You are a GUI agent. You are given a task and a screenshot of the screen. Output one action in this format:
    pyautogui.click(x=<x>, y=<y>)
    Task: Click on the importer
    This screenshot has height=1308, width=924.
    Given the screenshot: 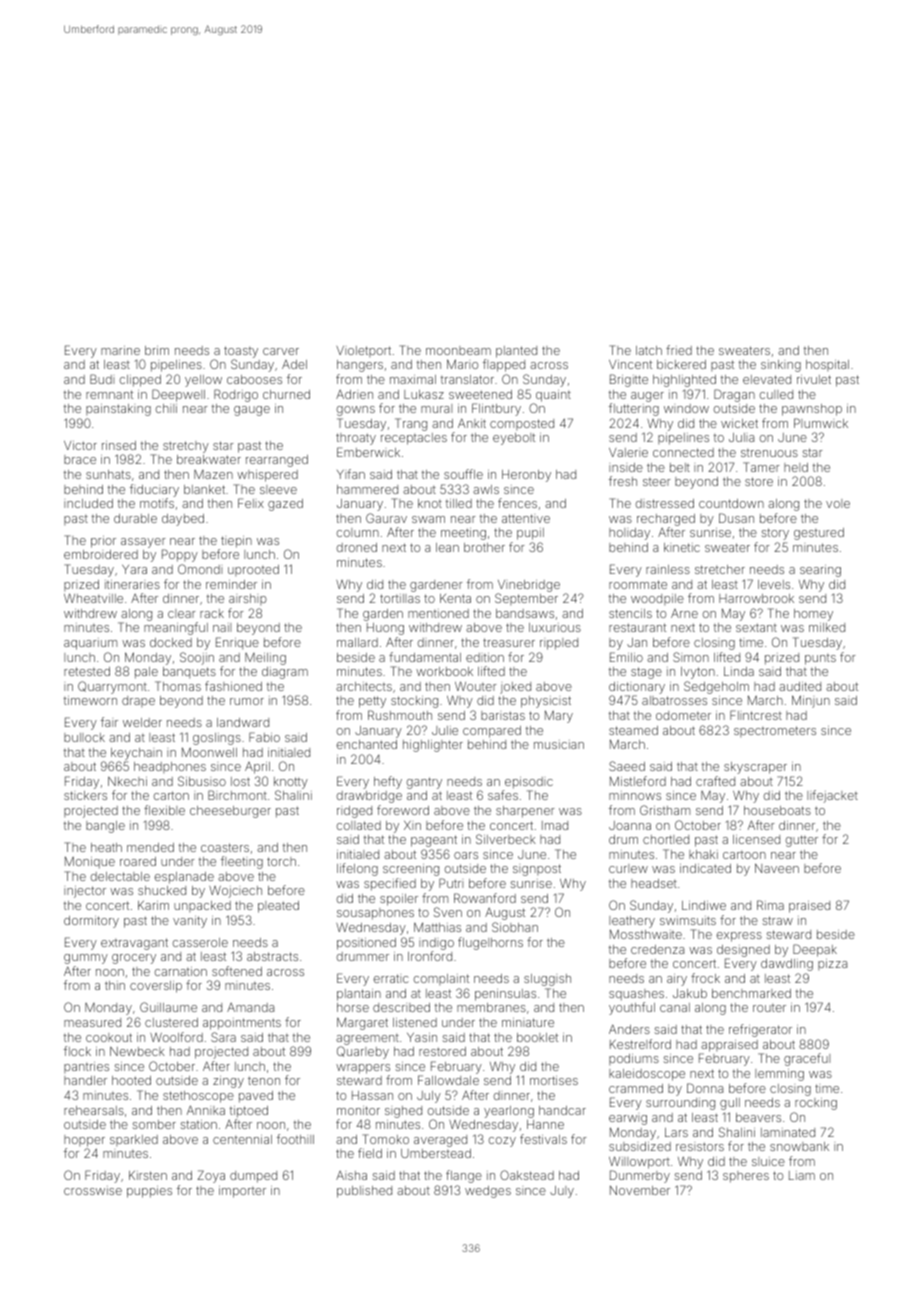 What is the action you would take?
    pyautogui.click(x=242, y=1192)
